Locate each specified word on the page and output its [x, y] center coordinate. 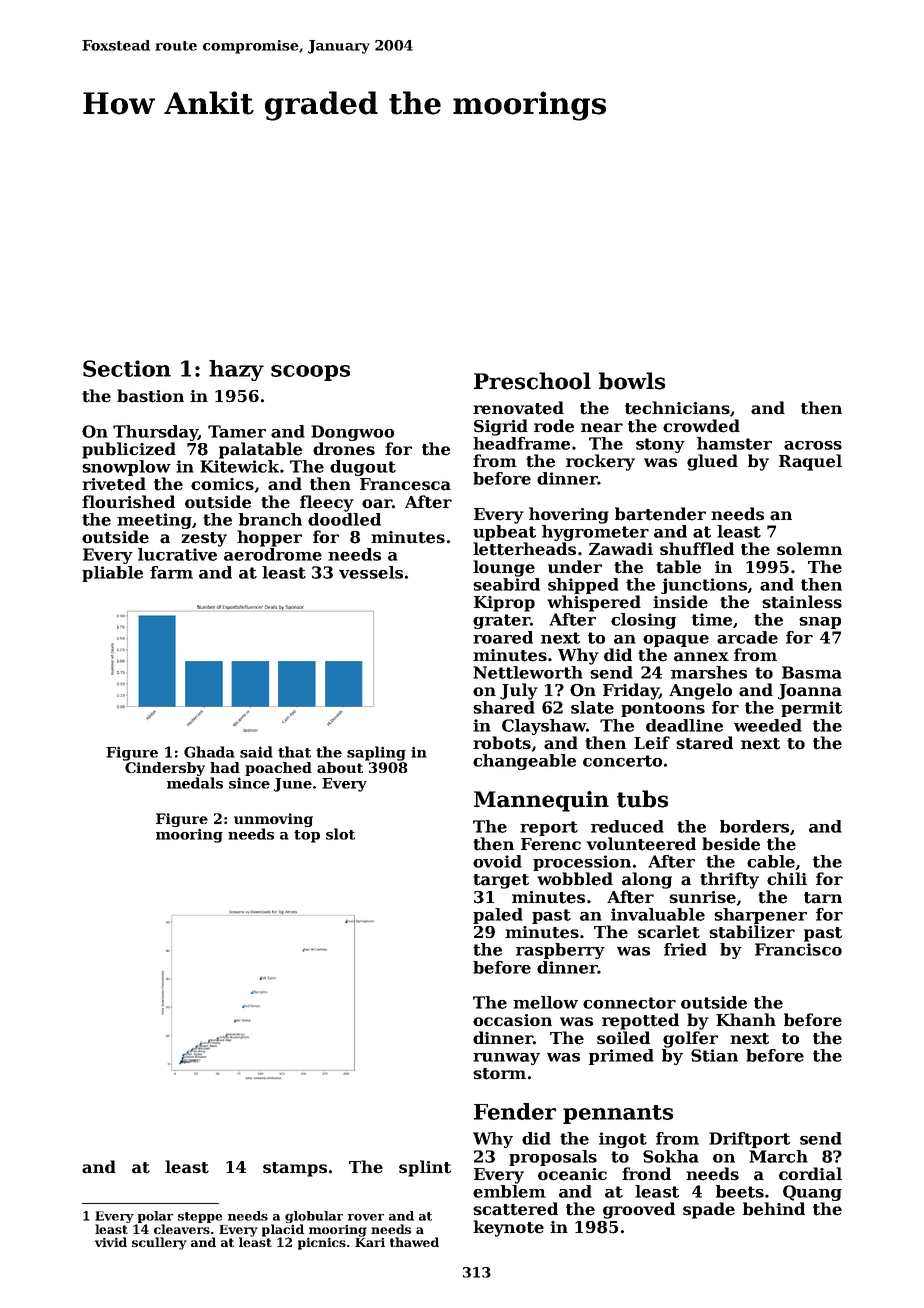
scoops [310, 373]
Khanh [746, 1020]
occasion [512, 1020]
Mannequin [541, 801]
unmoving [273, 820]
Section [127, 368]
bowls [632, 381]
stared [704, 743]
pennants [618, 1114]
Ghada [209, 752]
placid [283, 1230]
